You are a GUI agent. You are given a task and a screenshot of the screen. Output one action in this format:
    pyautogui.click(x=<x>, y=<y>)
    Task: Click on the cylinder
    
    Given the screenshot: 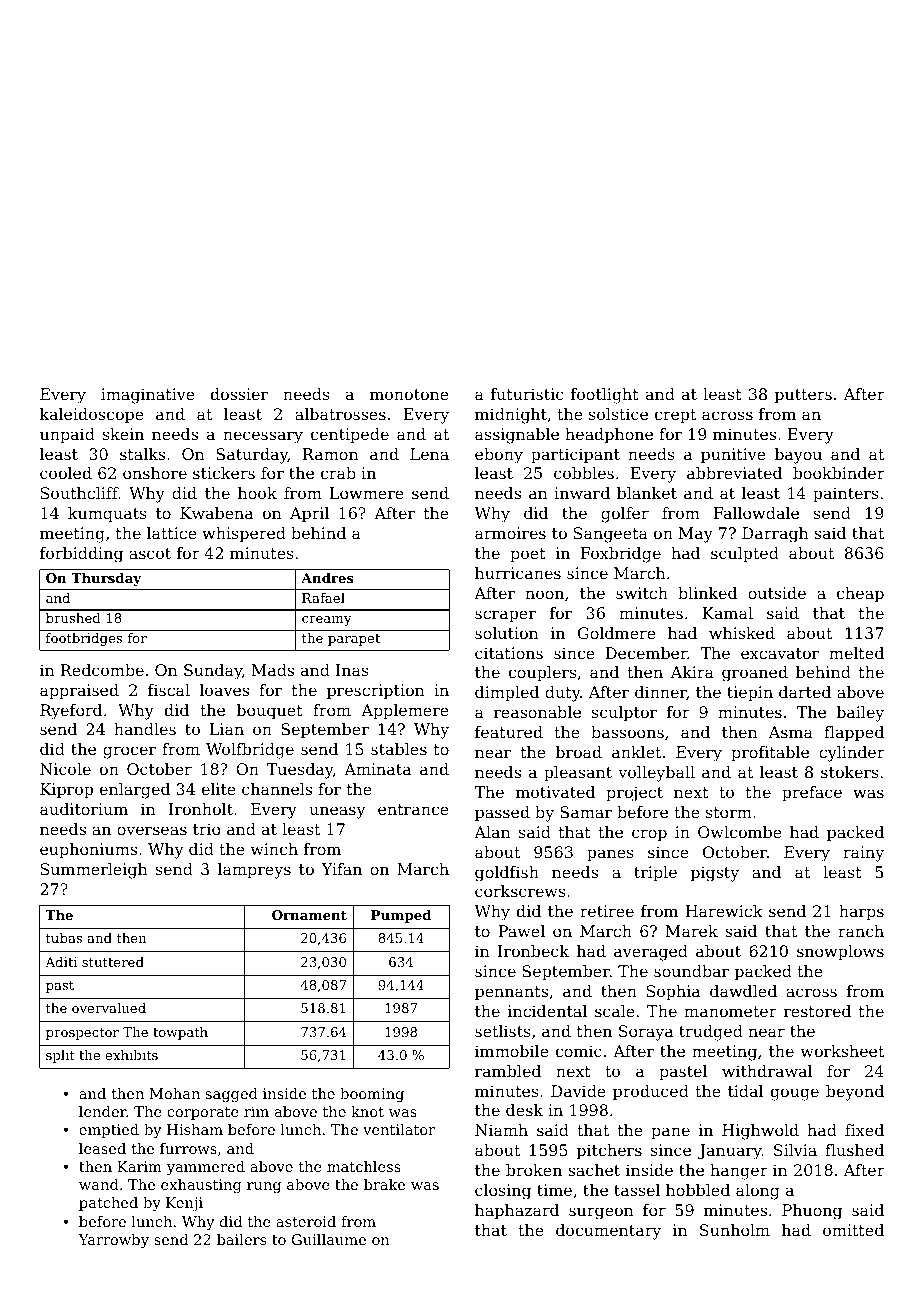 What is the action you would take?
    pyautogui.click(x=852, y=754)
